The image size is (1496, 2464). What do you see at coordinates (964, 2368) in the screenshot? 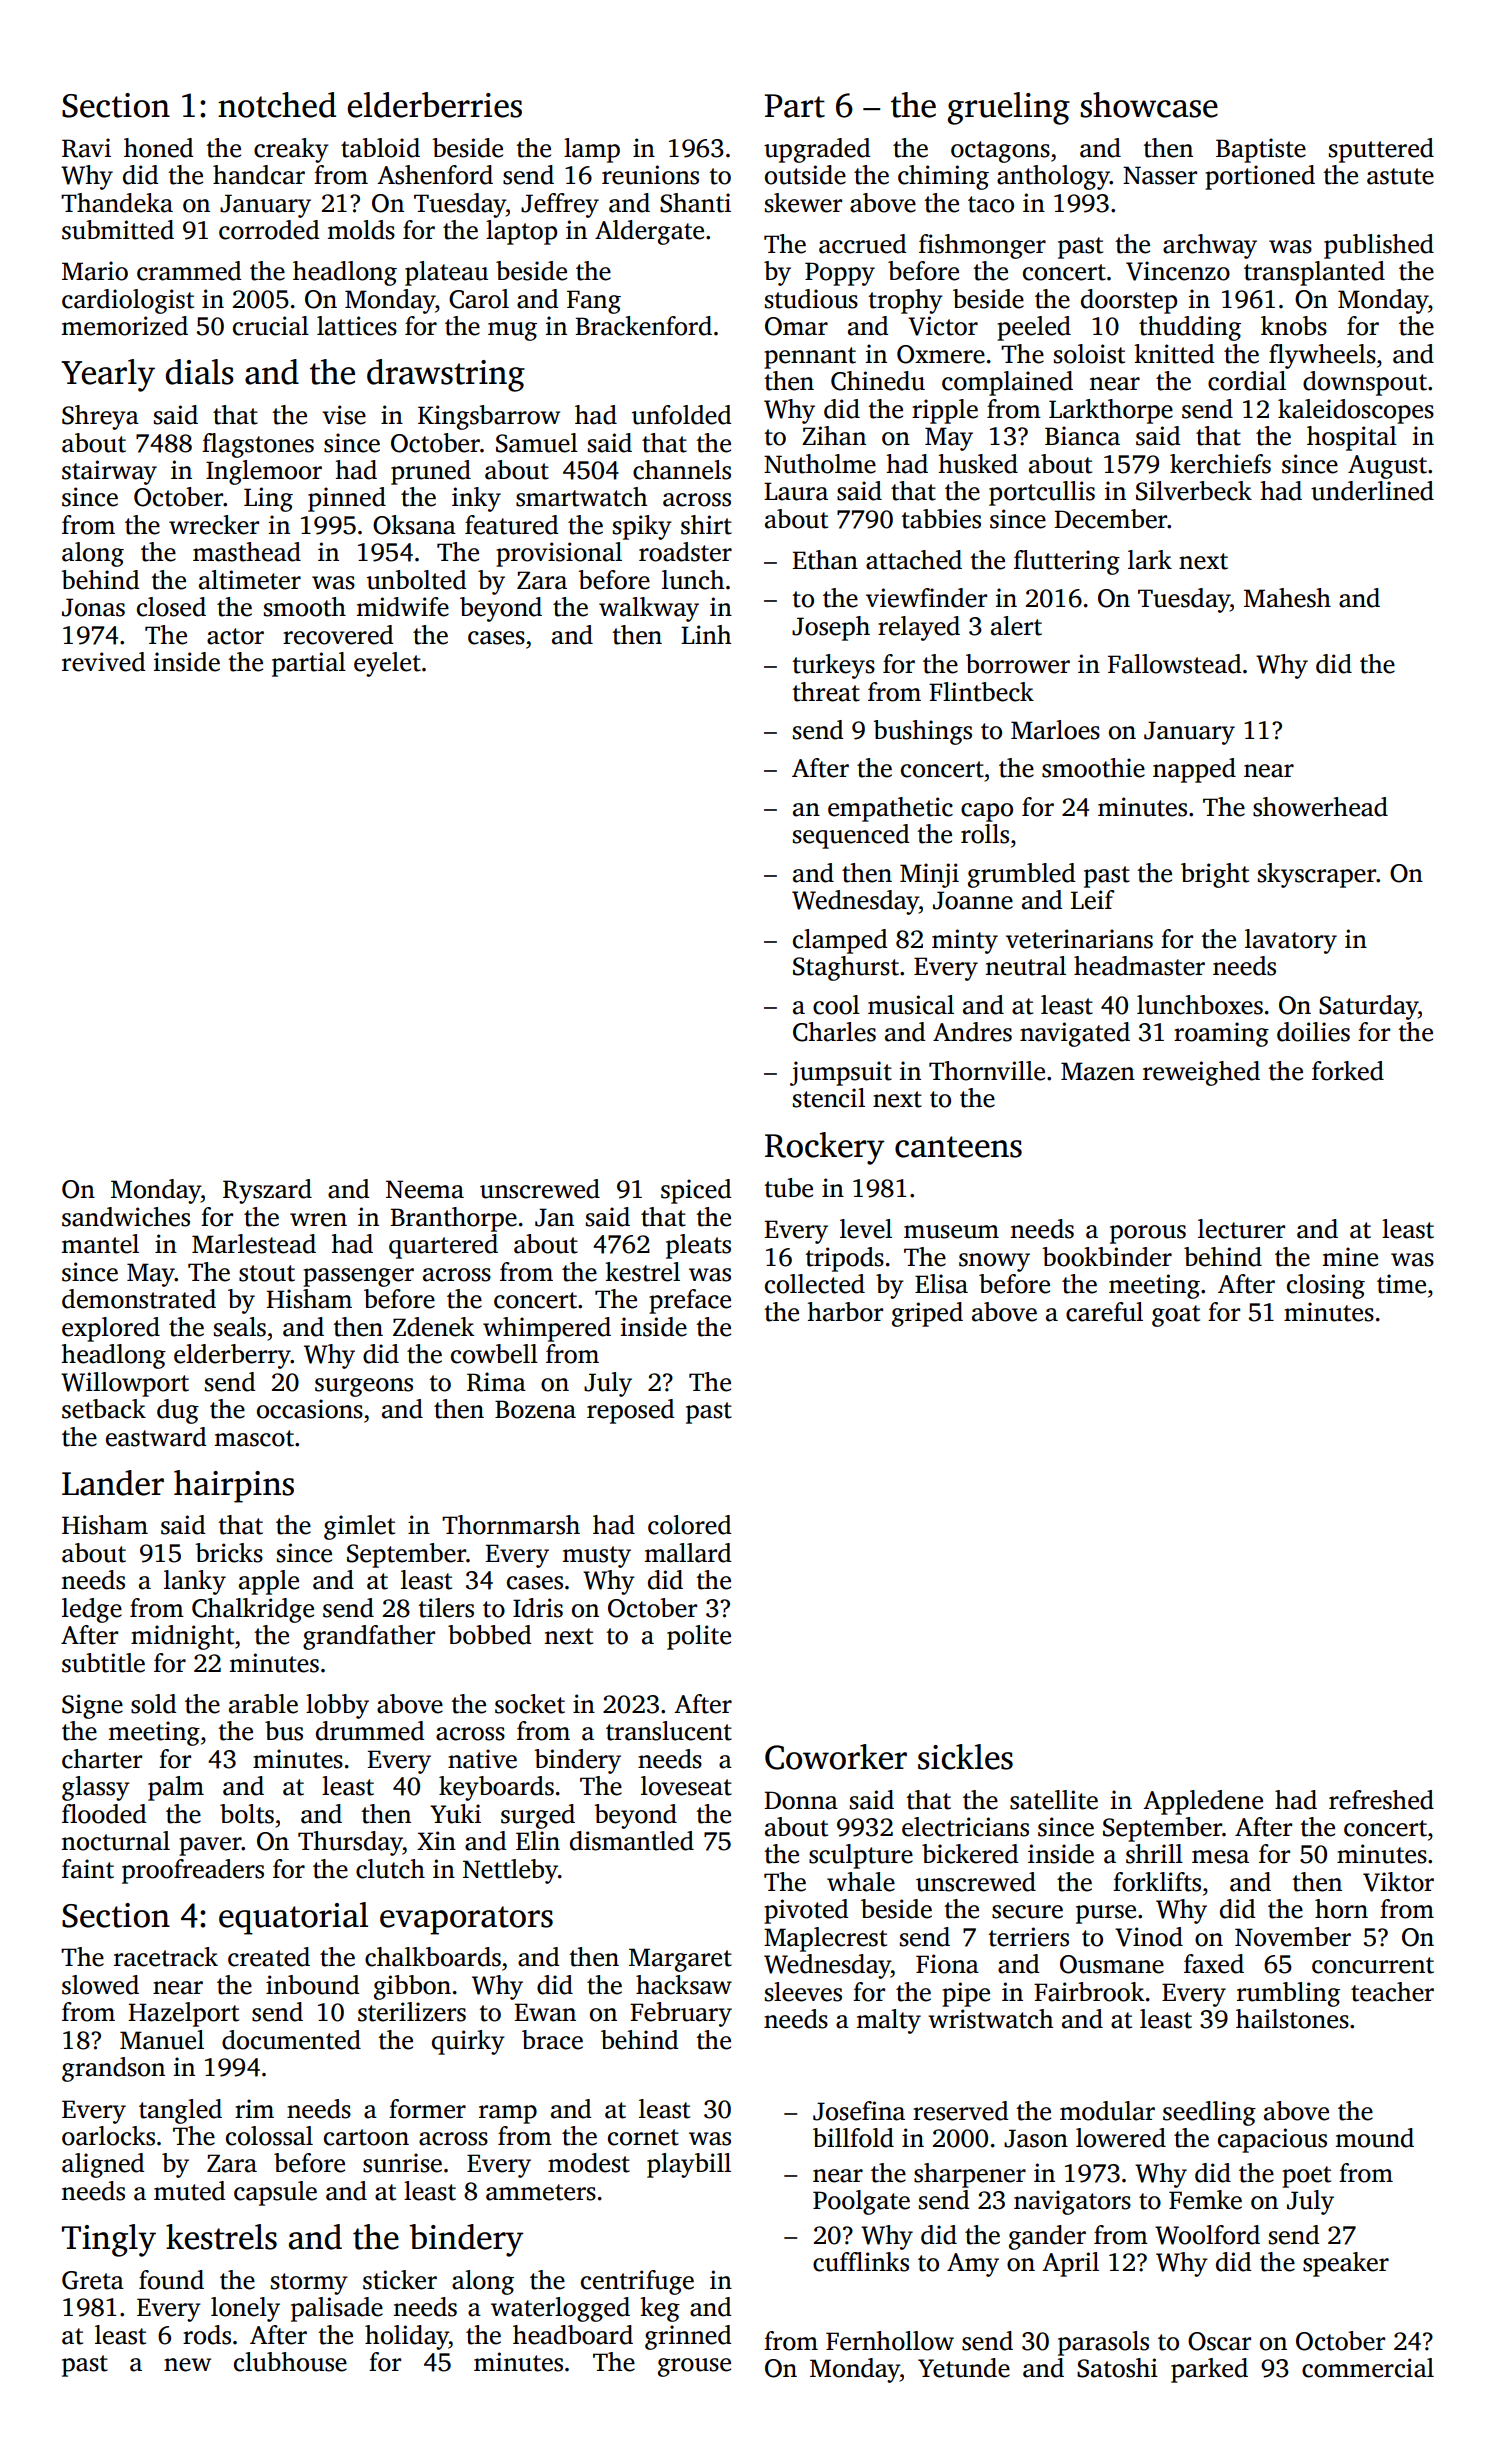
I see `Yetunde` at bounding box center [964, 2368].
